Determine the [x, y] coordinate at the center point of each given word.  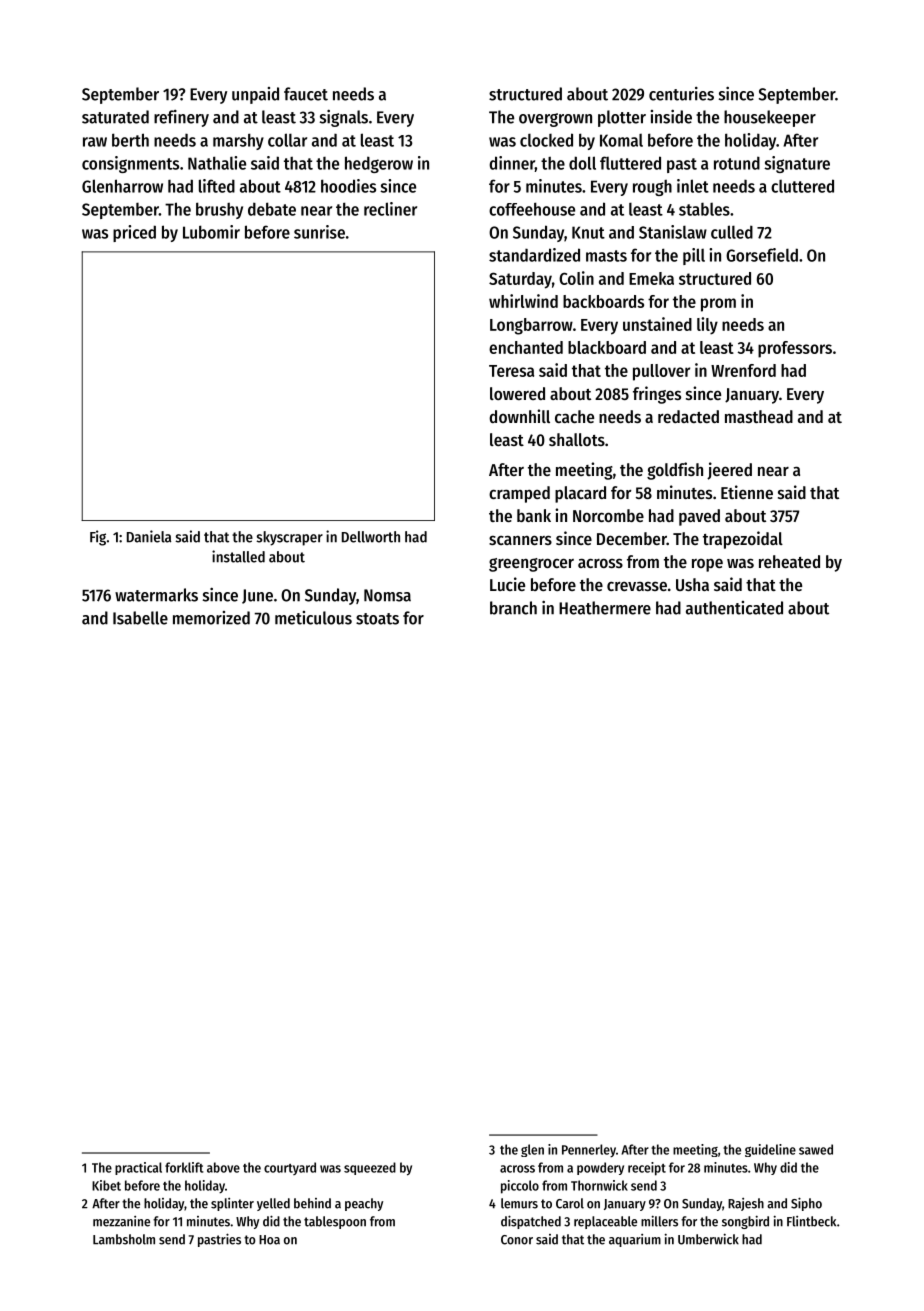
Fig [98, 538]
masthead [759, 416]
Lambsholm [124, 1239]
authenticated [734, 608]
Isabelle [140, 618]
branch [513, 608]
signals [344, 118]
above [223, 1167]
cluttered [802, 186]
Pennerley [589, 1150]
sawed [816, 1149]
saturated [115, 117]
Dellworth [371, 537]
